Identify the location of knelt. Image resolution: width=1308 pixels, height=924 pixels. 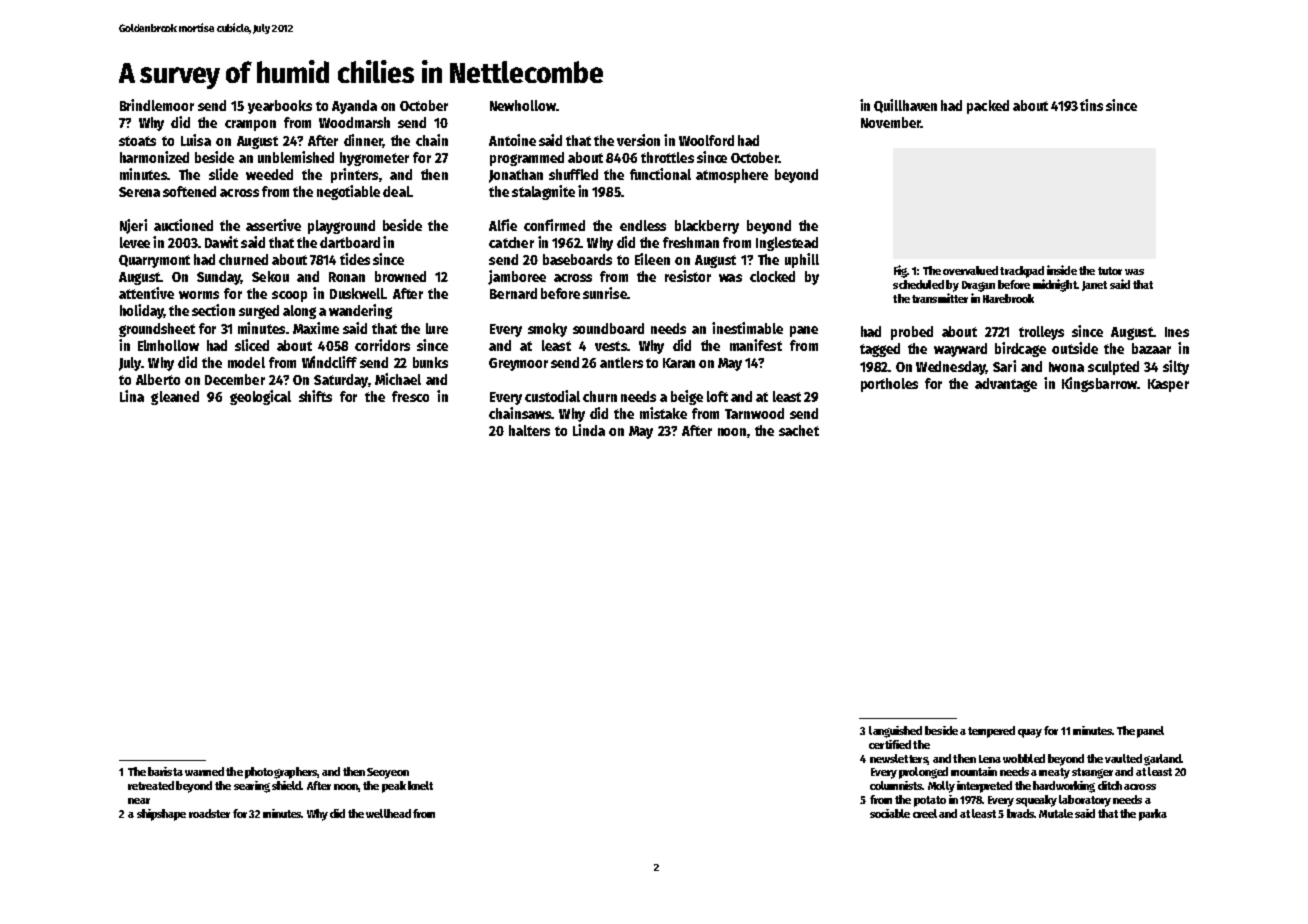
(420, 785).
